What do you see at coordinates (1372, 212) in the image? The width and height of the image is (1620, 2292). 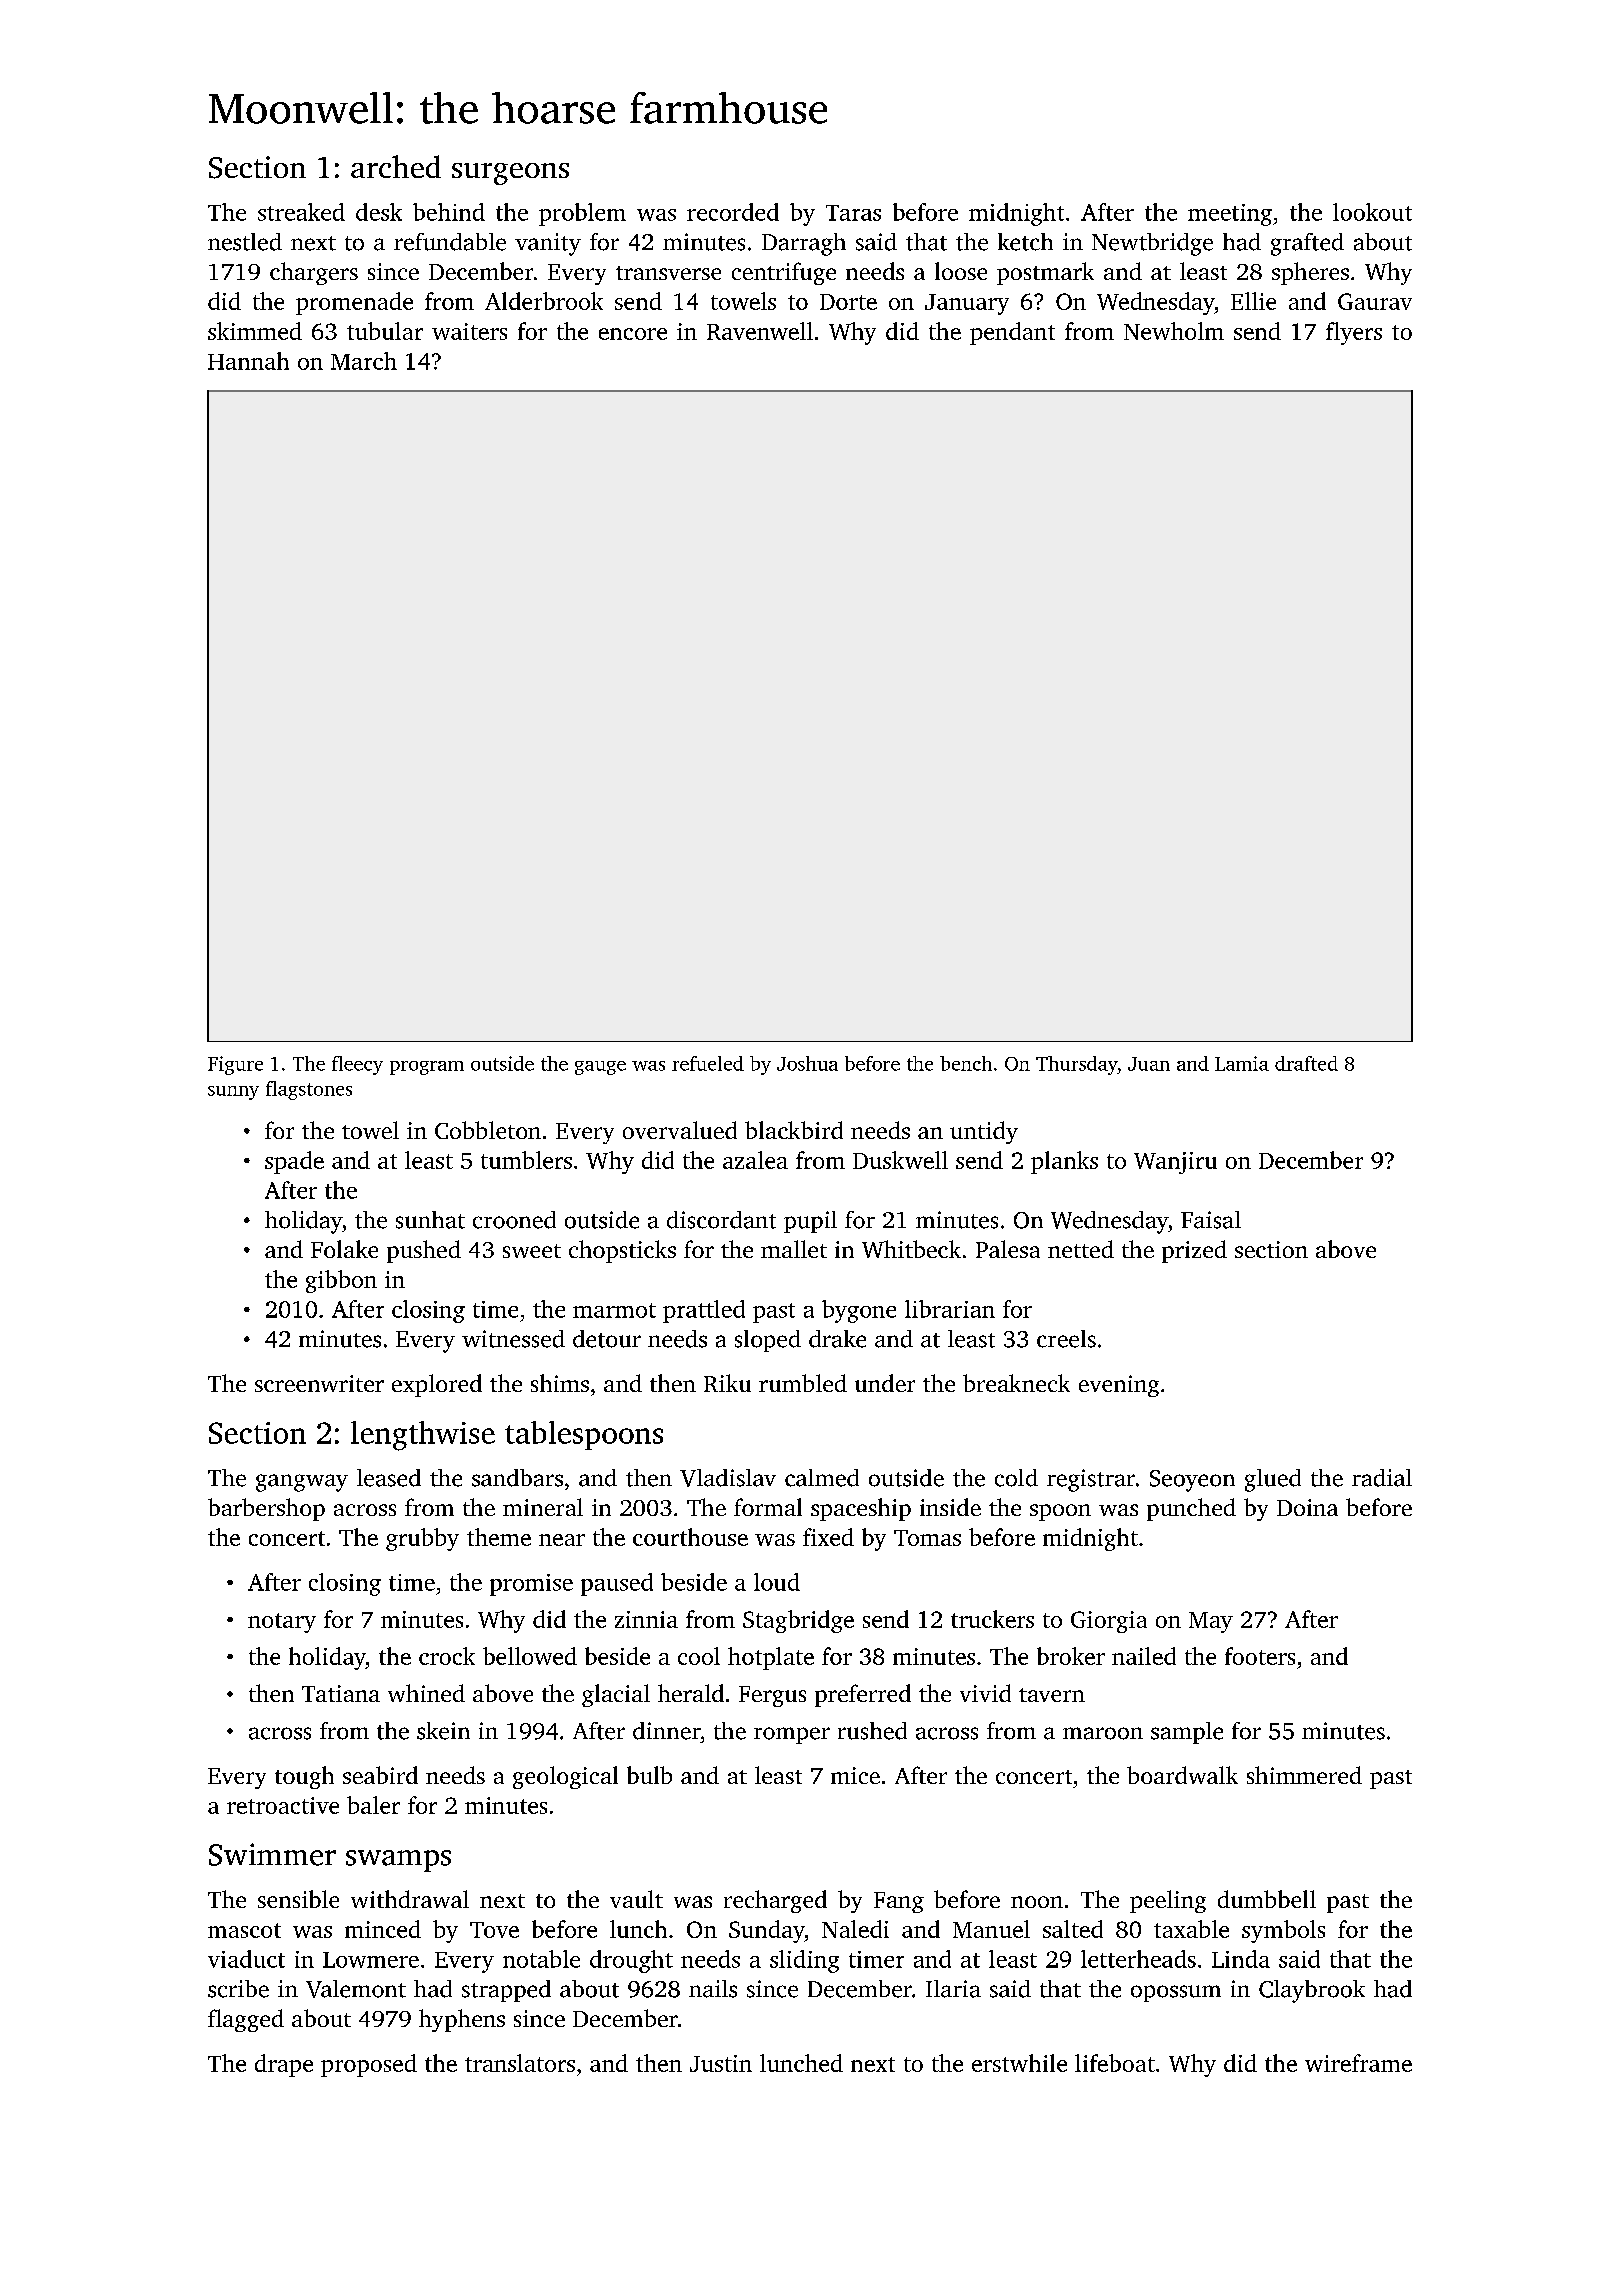 I see `lookout` at bounding box center [1372, 212].
